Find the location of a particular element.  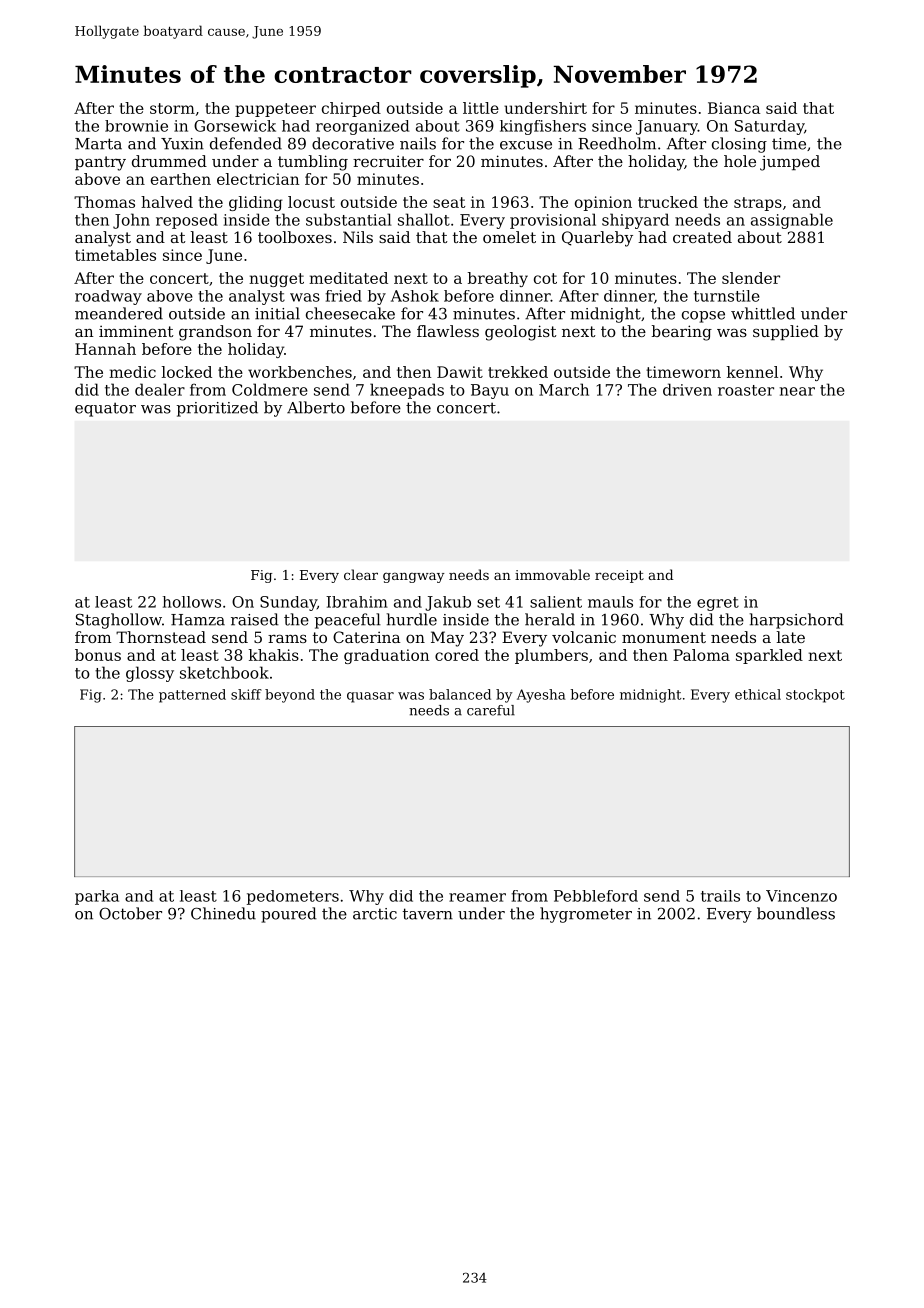

storm is located at coordinates (172, 108).
